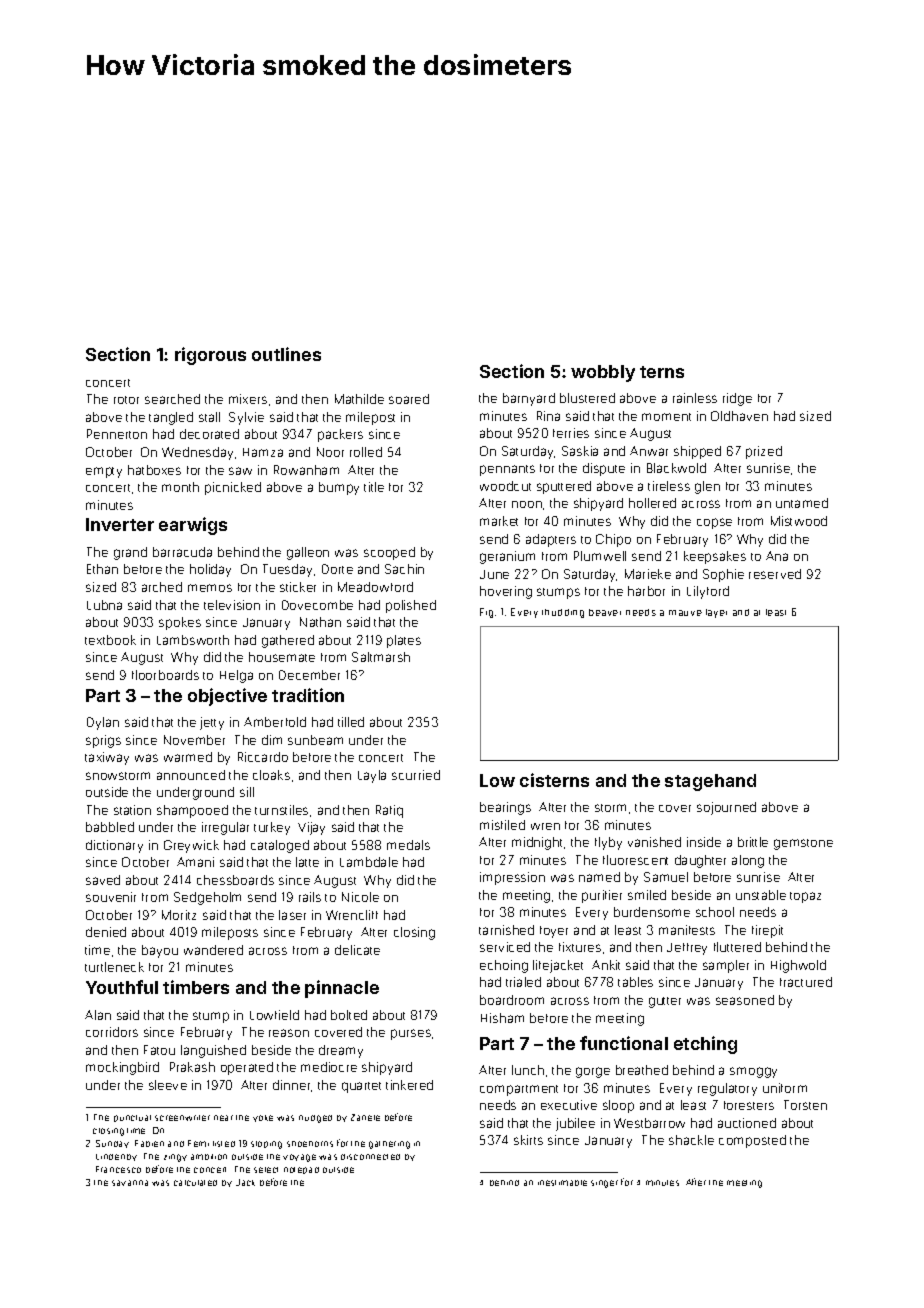 The image size is (924, 1308). What do you see at coordinates (767, 931) in the document?
I see `firepit` at bounding box center [767, 931].
